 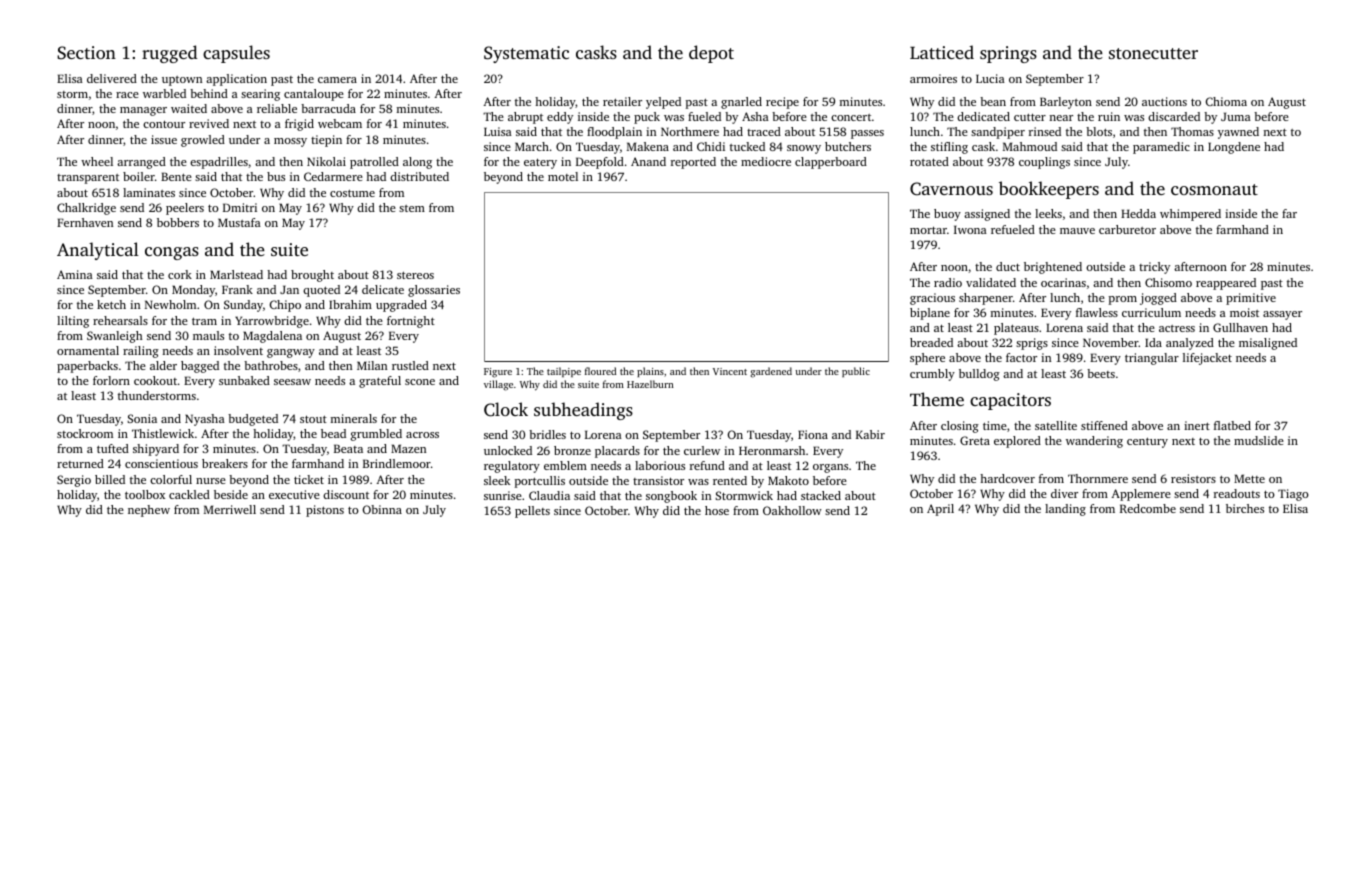 I want to click on stereos, so click(x=415, y=275).
